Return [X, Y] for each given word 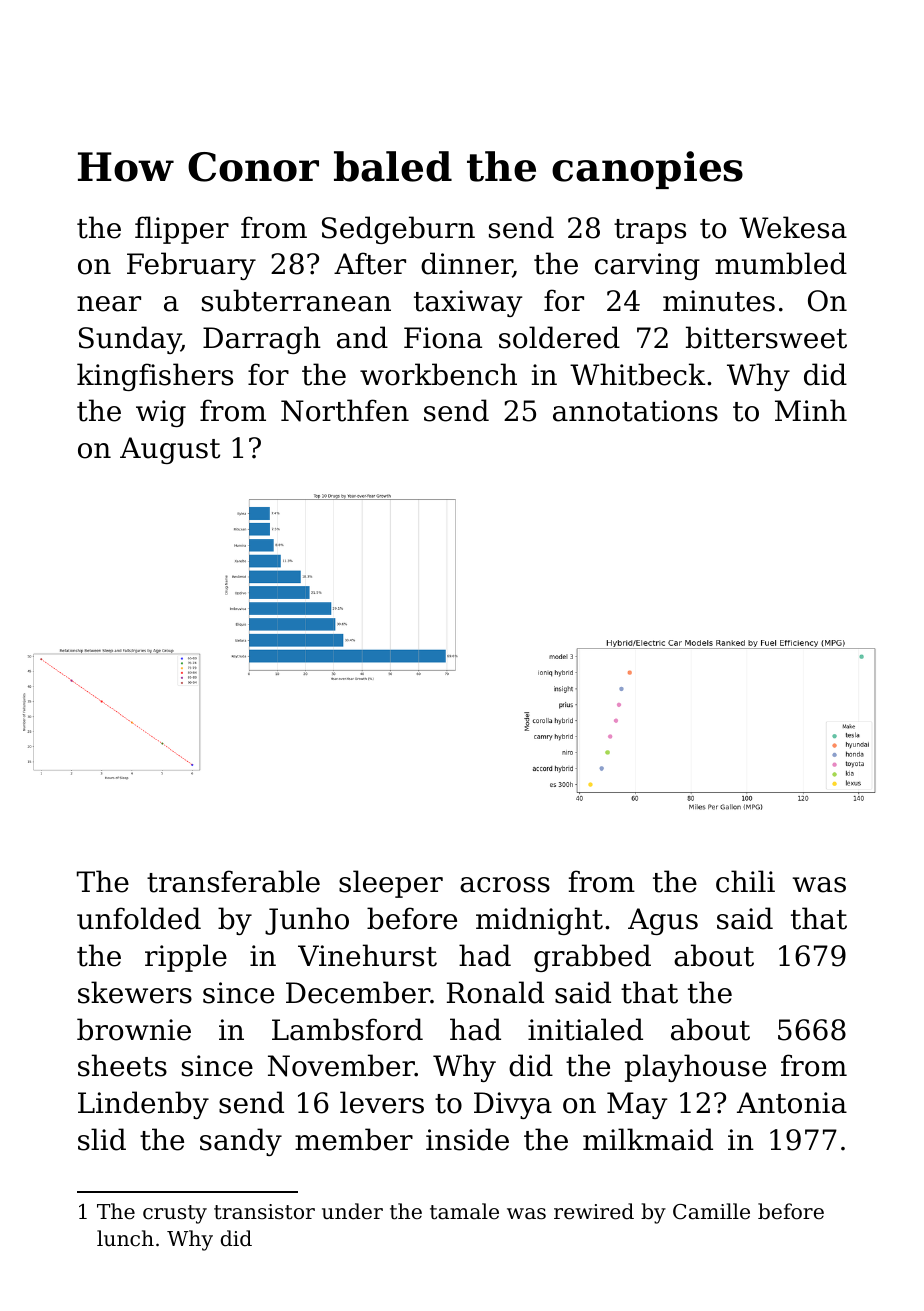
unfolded [139, 918]
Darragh [262, 340]
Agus [663, 921]
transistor [264, 1212]
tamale [464, 1211]
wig [161, 413]
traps [650, 231]
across [505, 885]
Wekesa [793, 227]
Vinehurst [367, 955]
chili [745, 881]
